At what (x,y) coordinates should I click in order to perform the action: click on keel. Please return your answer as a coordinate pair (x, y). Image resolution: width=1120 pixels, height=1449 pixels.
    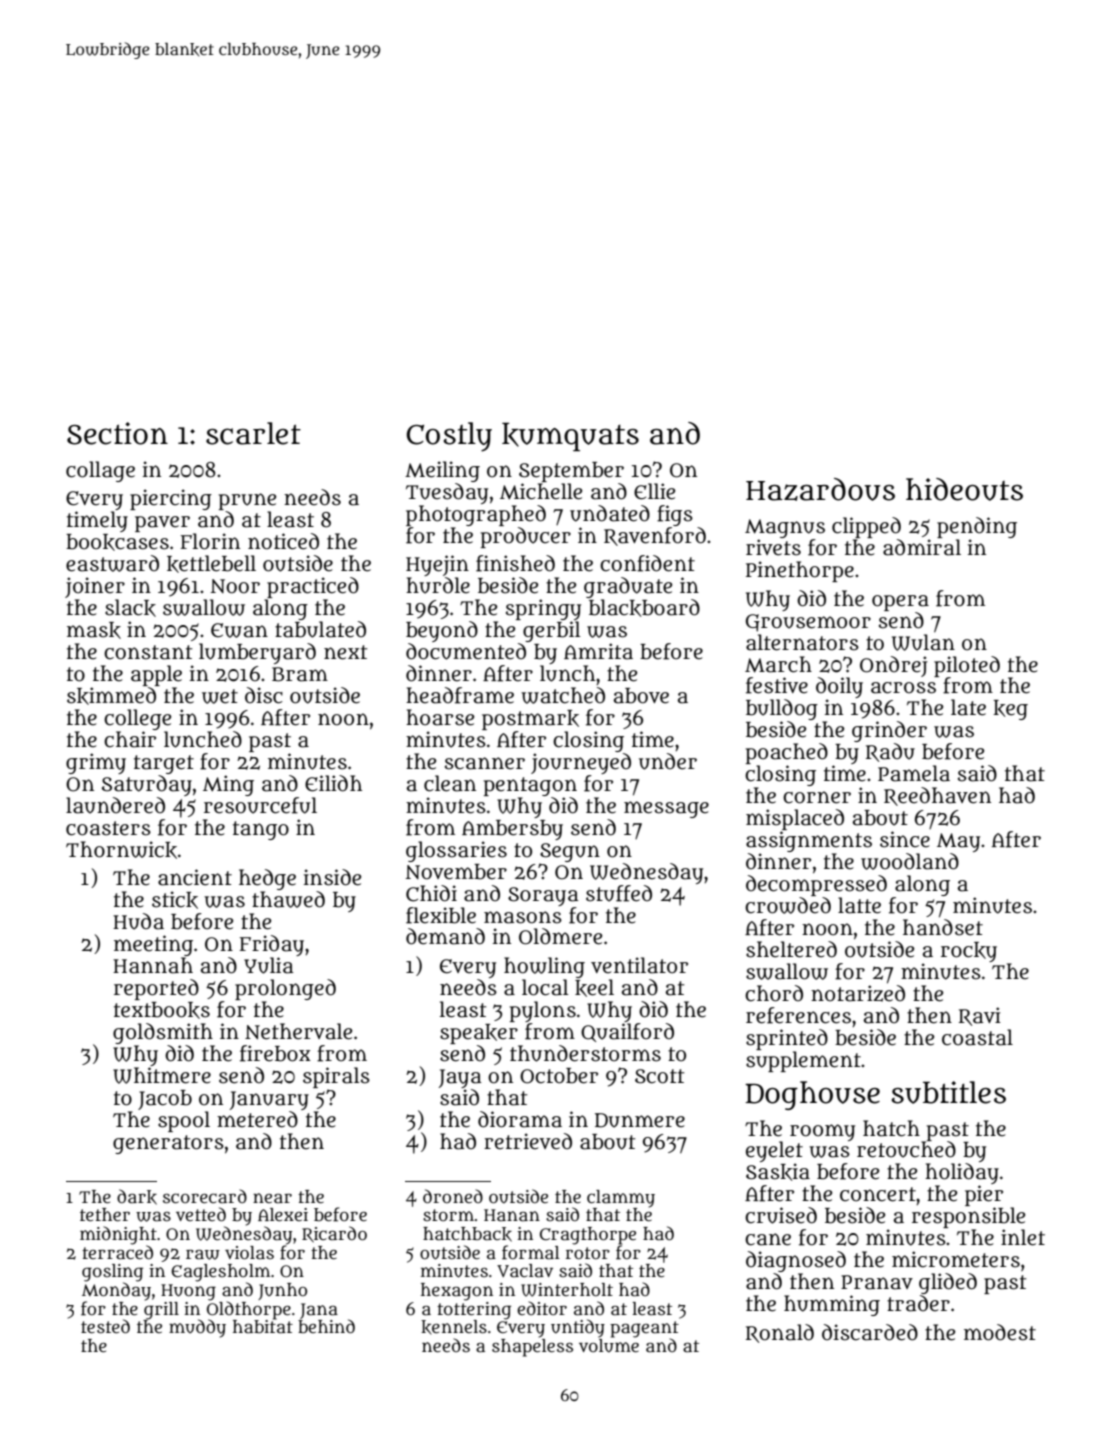
    Looking at the image, I should click on (594, 988).
